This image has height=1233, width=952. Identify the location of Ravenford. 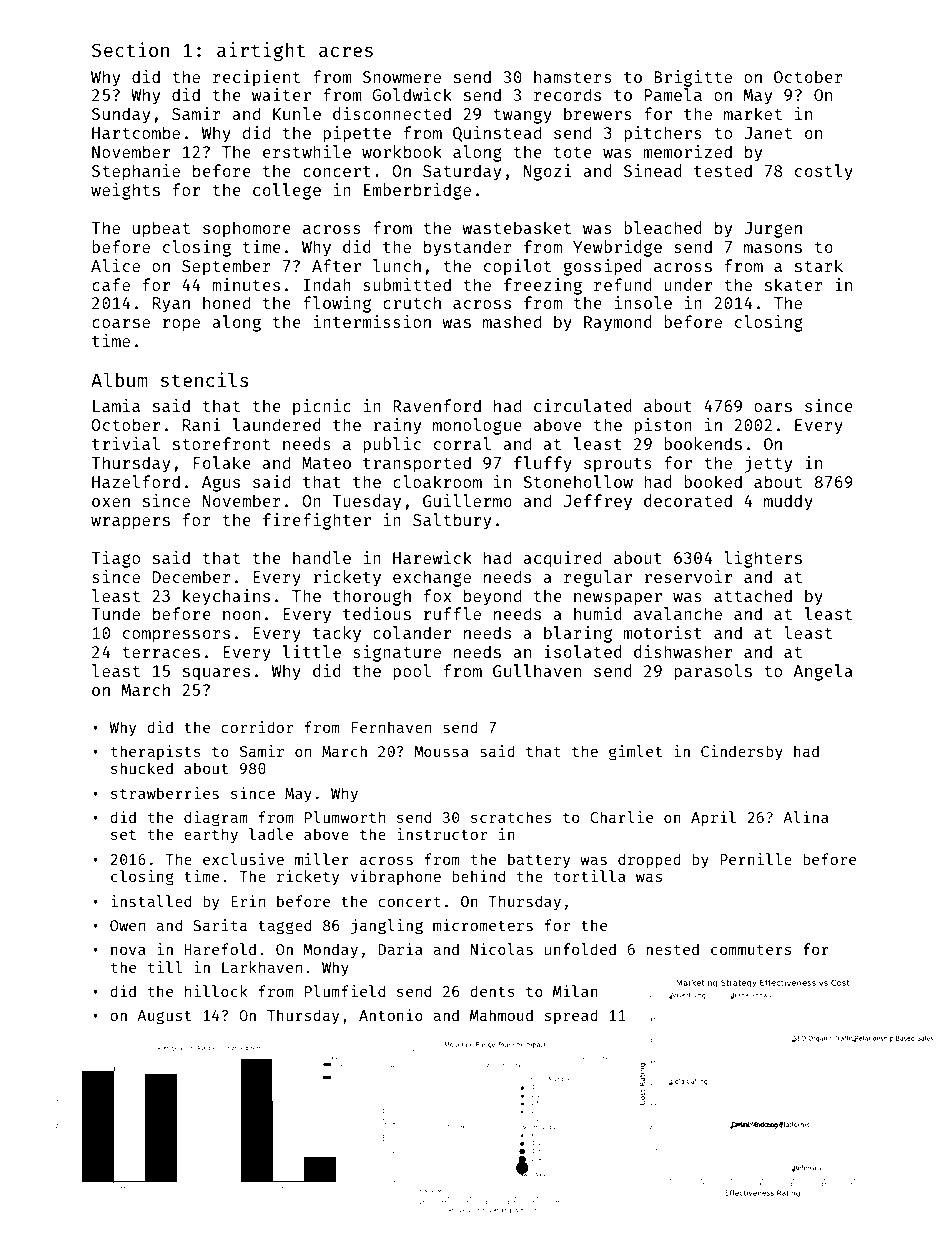
(437, 405).
